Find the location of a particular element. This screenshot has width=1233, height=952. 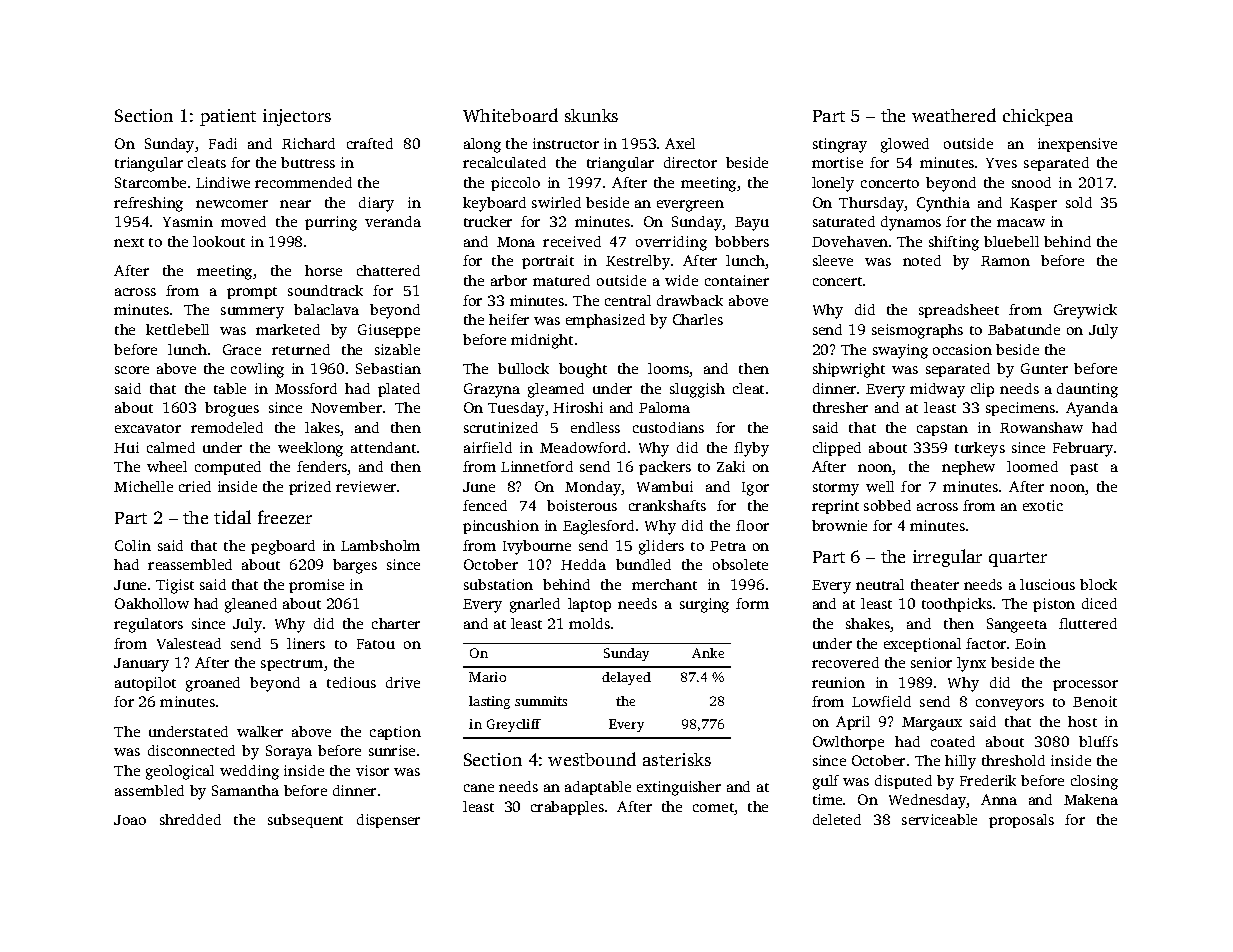

crafted is located at coordinates (370, 143).
